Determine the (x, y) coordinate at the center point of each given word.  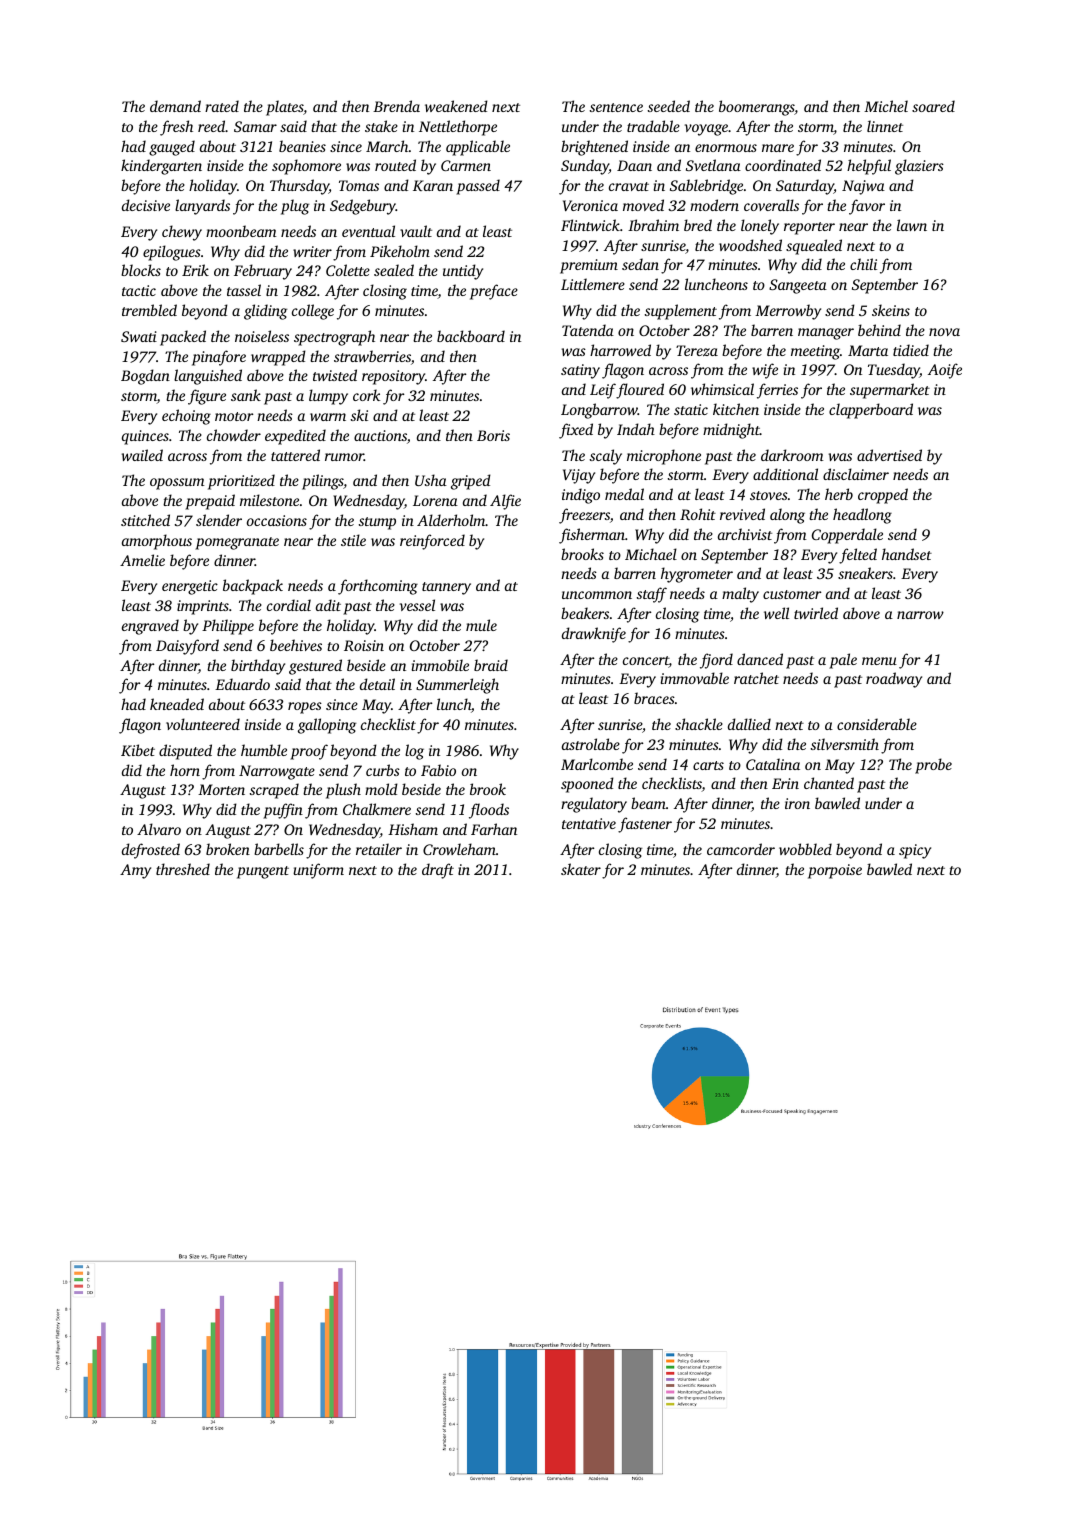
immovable (695, 678)
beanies (302, 146)
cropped (883, 496)
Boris (493, 435)
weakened (456, 106)
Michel (886, 106)
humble (264, 750)
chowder (234, 435)
